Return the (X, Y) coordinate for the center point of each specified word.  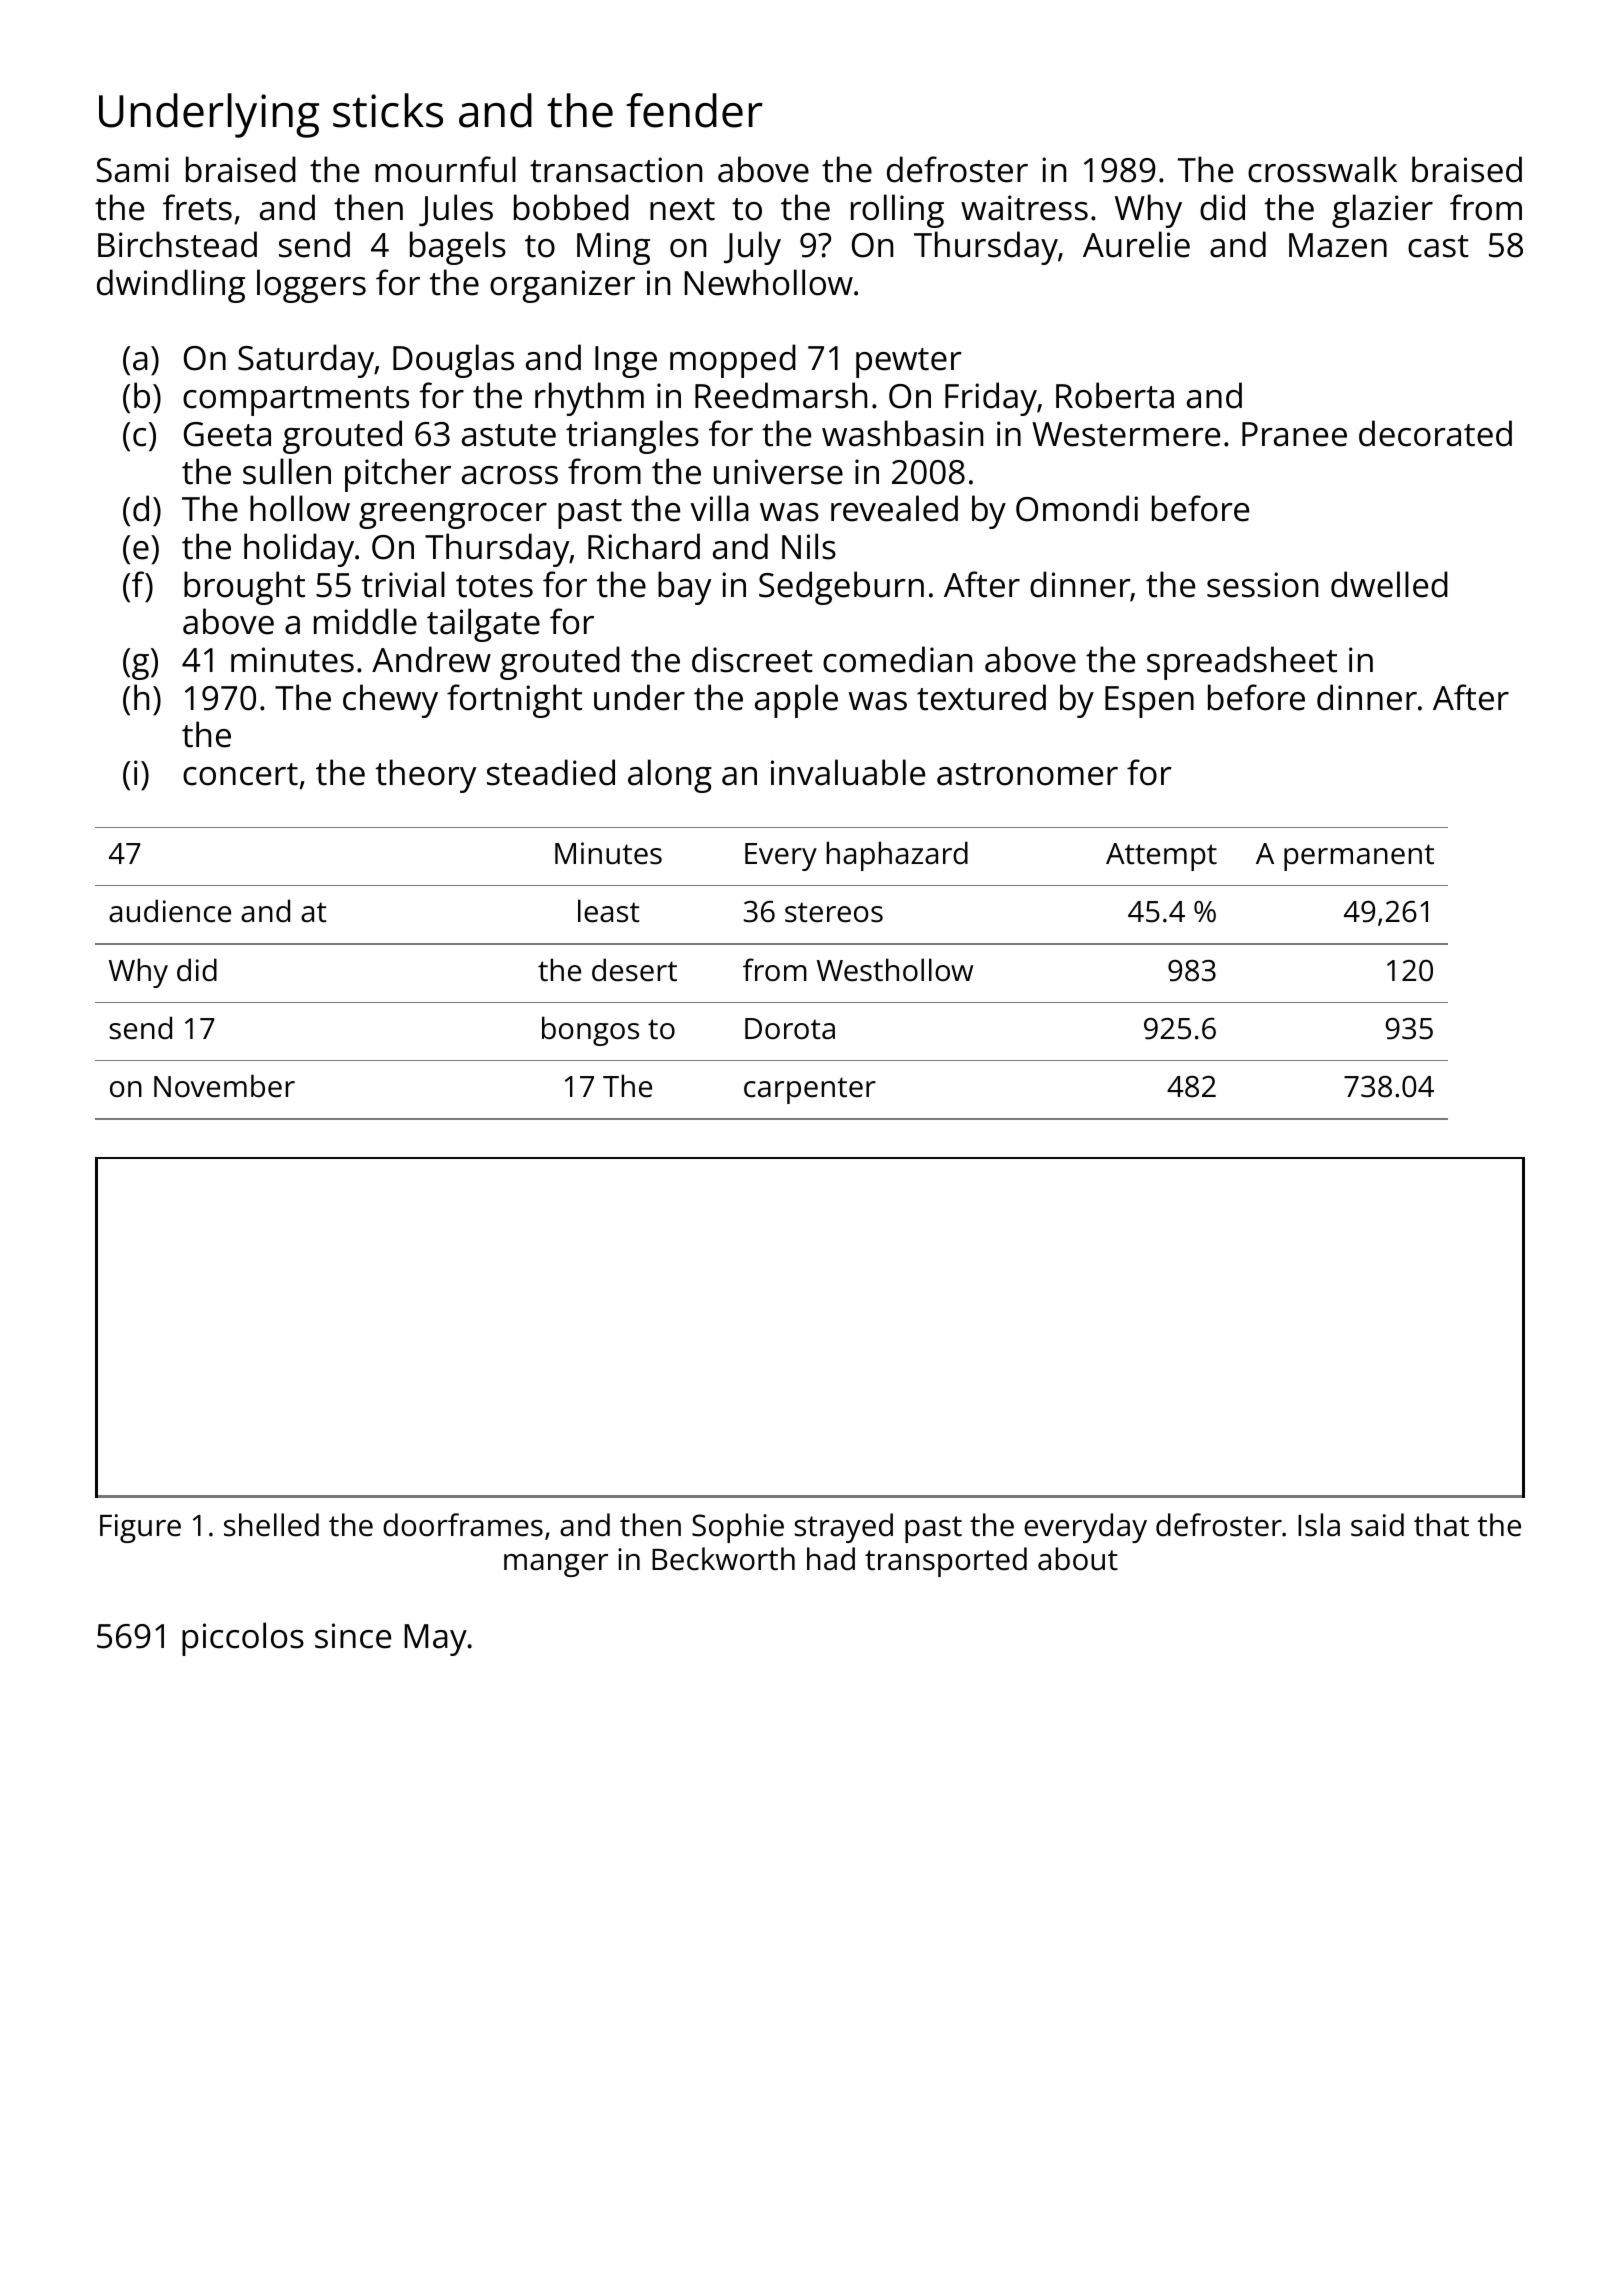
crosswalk (1322, 169)
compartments (296, 401)
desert (634, 970)
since (353, 1636)
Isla (1319, 1525)
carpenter (810, 1090)
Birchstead (177, 244)
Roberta (1115, 395)
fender (694, 110)
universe (778, 472)
